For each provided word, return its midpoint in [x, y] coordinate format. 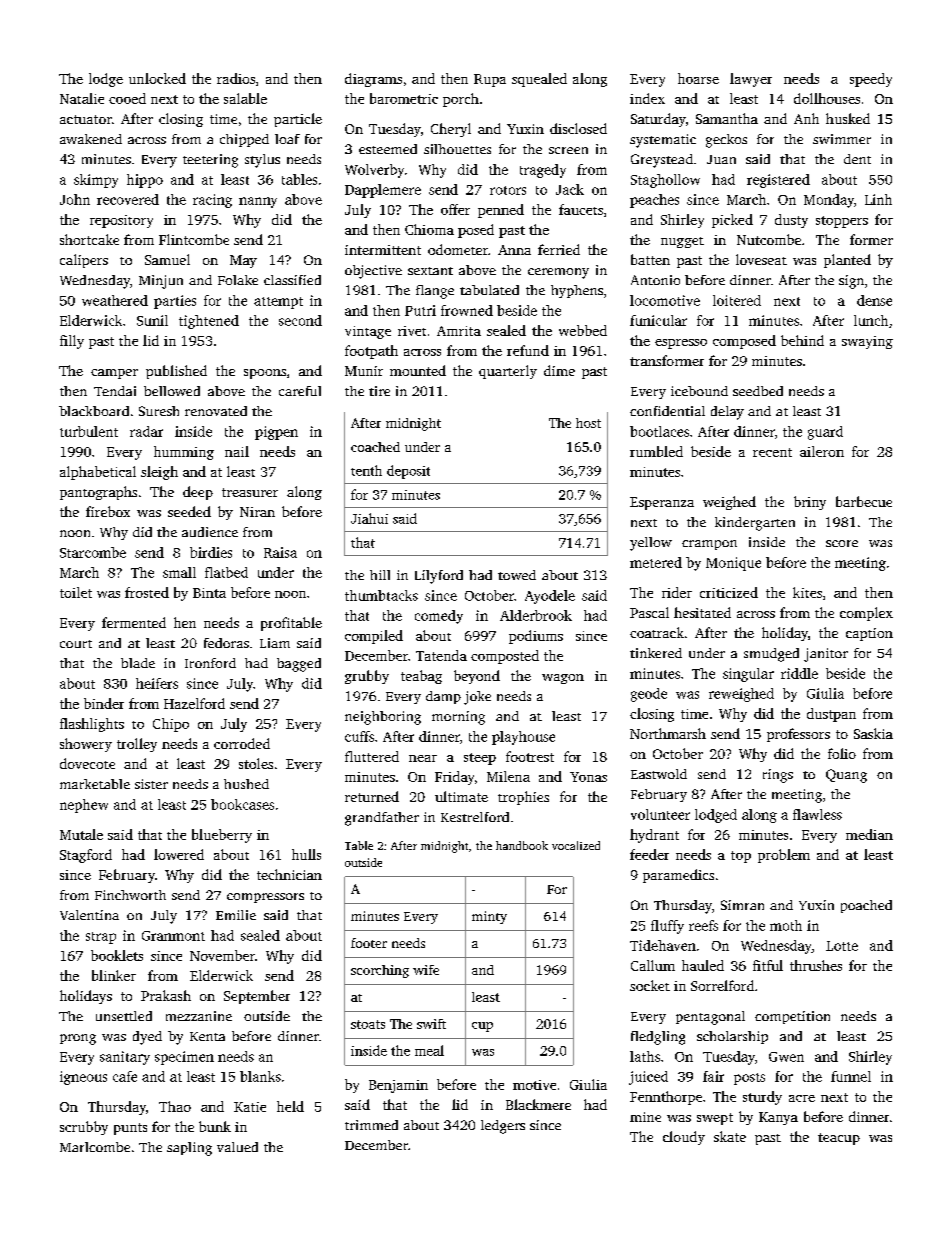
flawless [817, 814]
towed [517, 575]
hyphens [577, 291]
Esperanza [662, 503]
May [243, 261]
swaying [867, 342]
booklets [117, 955]
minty [489, 917]
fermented [134, 622]
